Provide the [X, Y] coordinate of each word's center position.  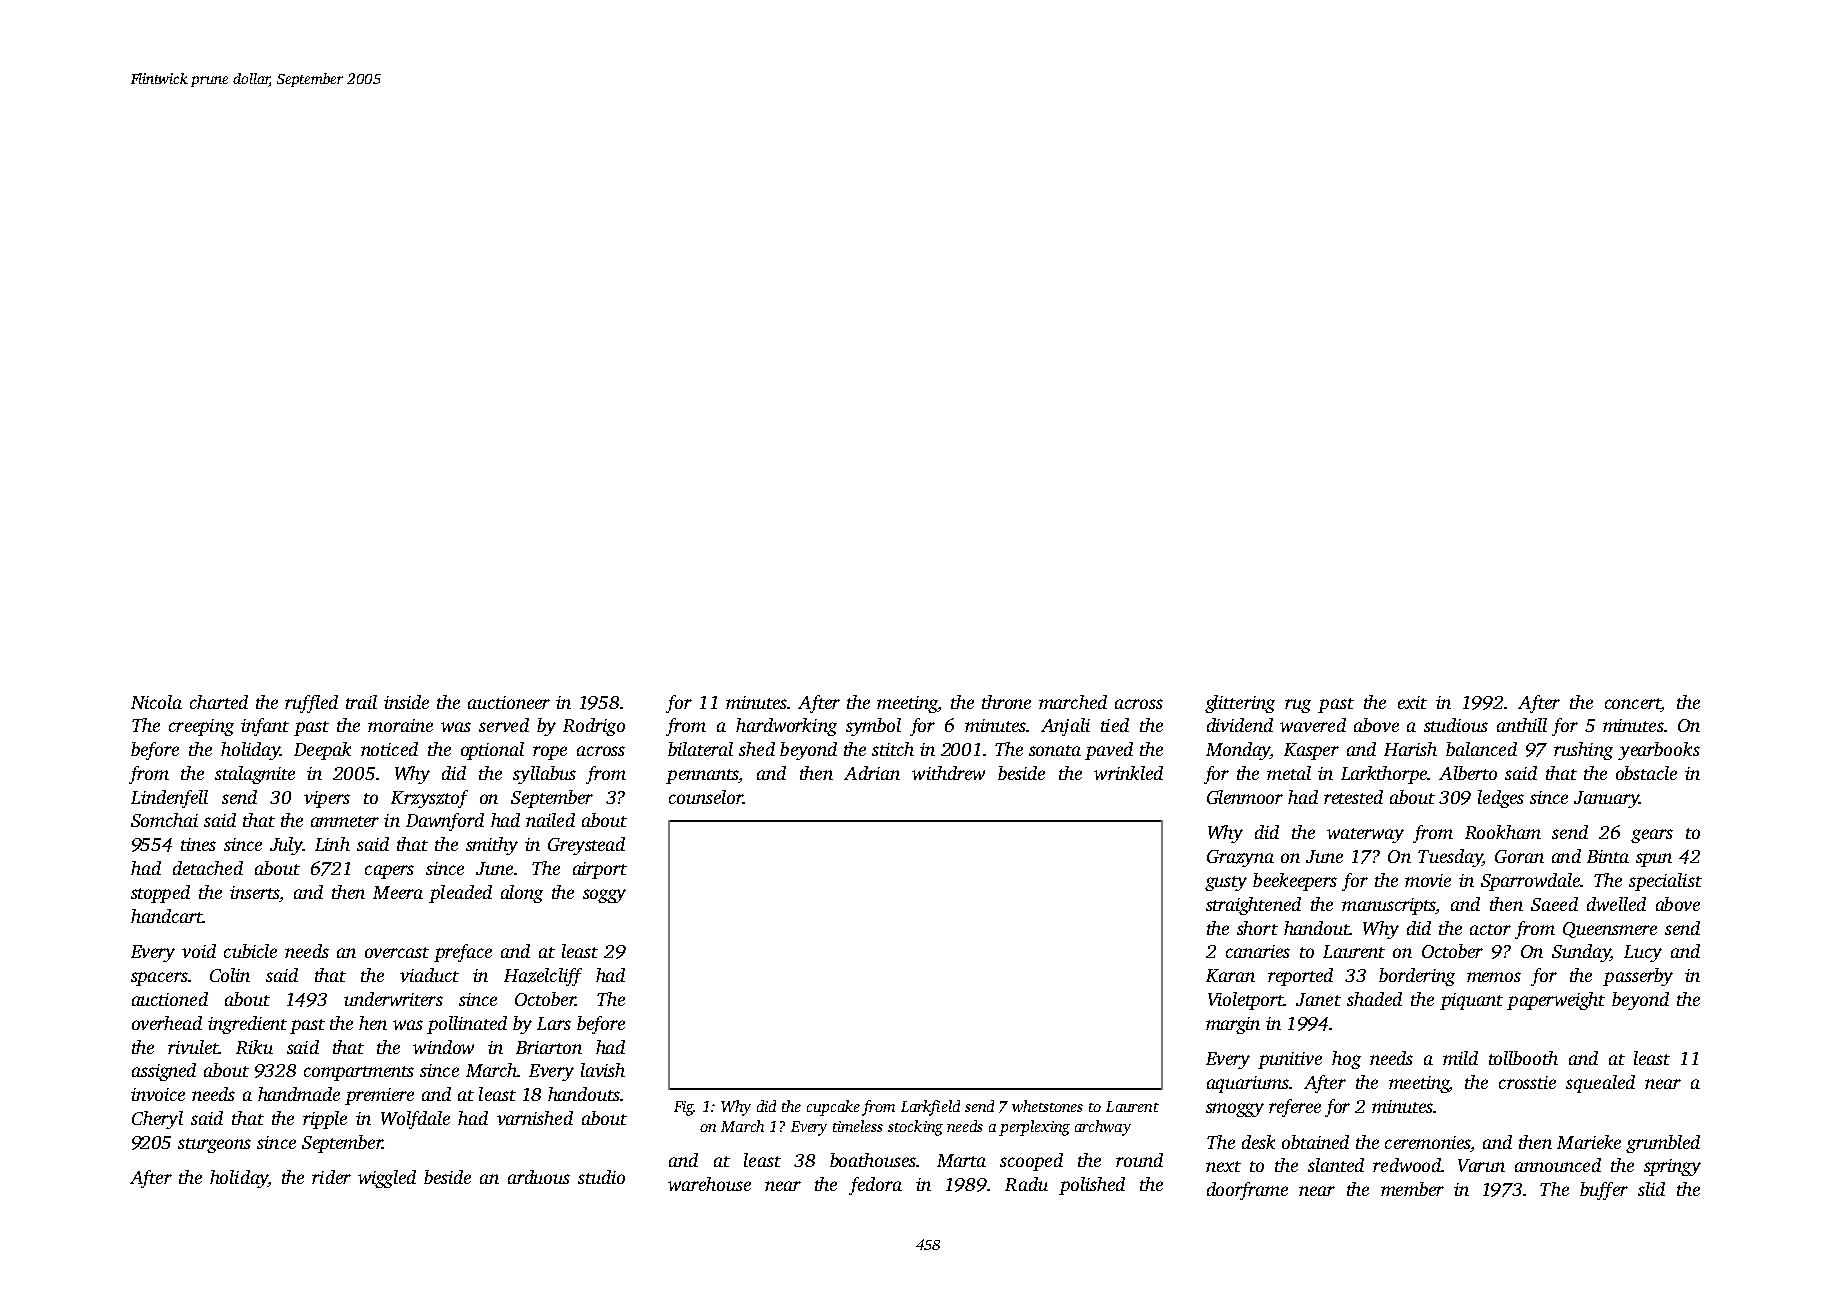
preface [463, 953]
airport [600, 870]
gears [1652, 836]
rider [331, 1177]
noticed [389, 749]
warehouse [709, 1184]
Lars [554, 1023]
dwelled [1616, 904]
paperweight [1556, 1001]
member [1412, 1189]
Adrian [872, 773]
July [286, 846]
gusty [1226, 883]
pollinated [467, 1025]
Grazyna [1240, 858]
